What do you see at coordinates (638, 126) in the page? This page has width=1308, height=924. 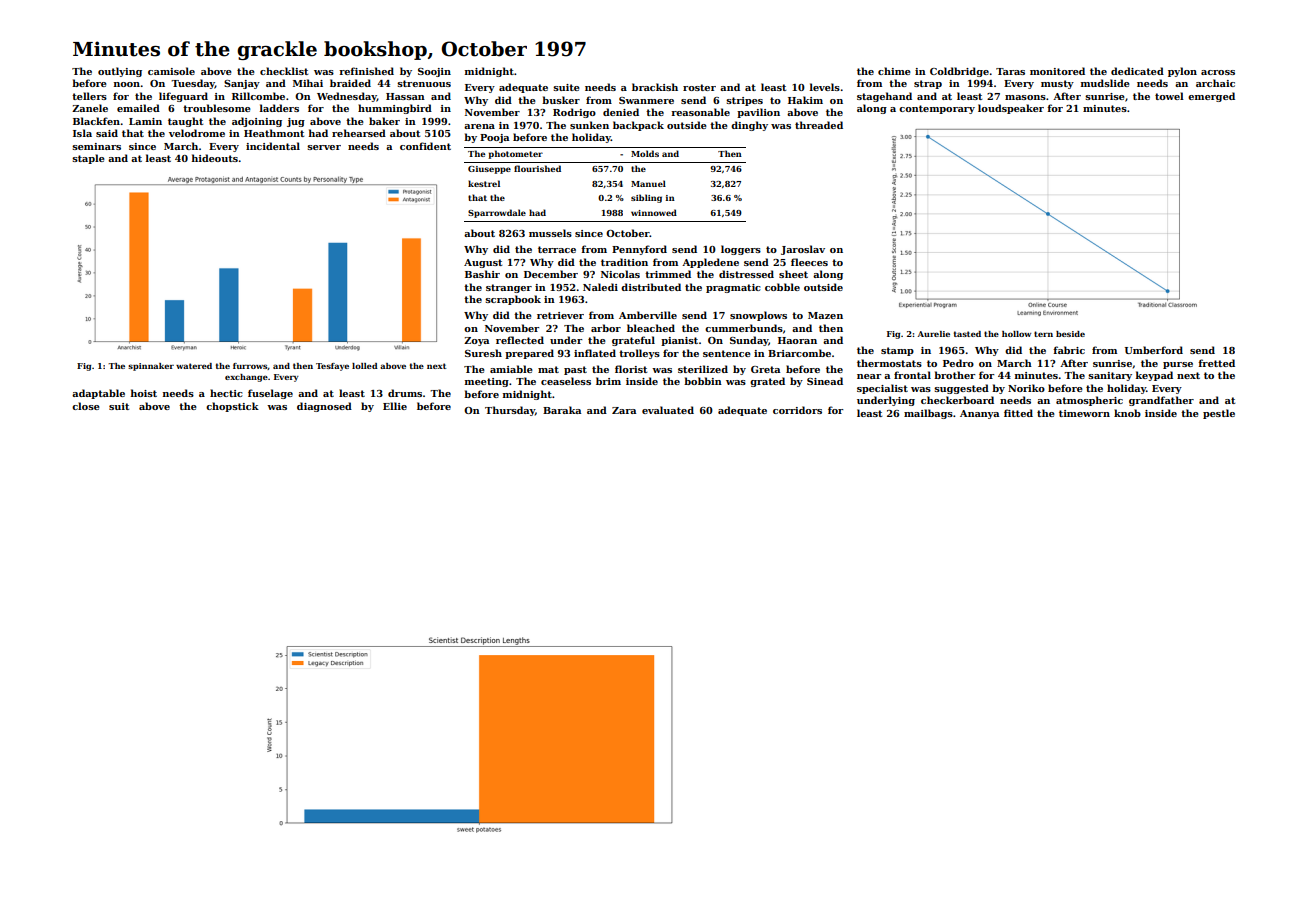 I see `backpack` at bounding box center [638, 126].
